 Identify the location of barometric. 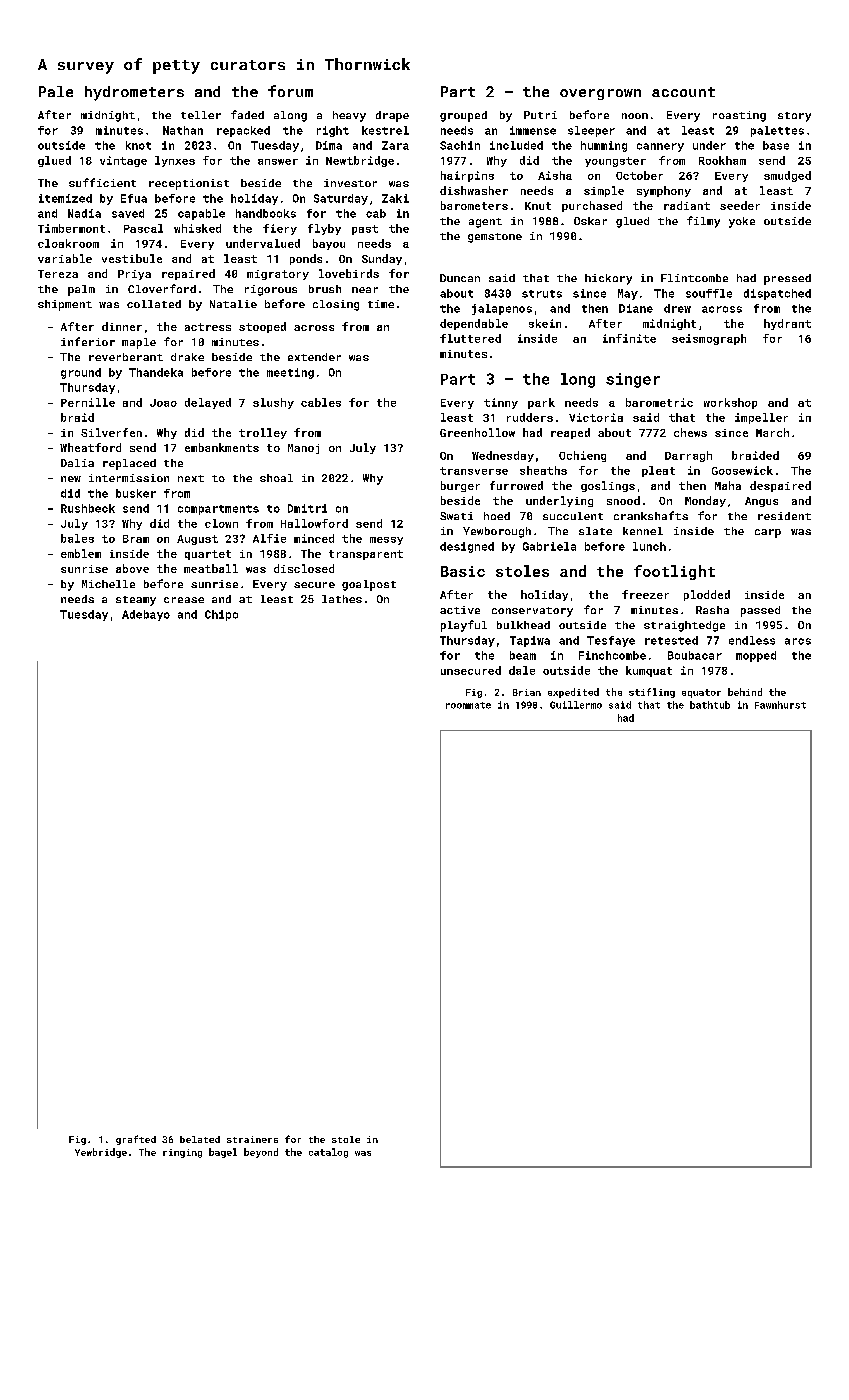
(659, 402).
